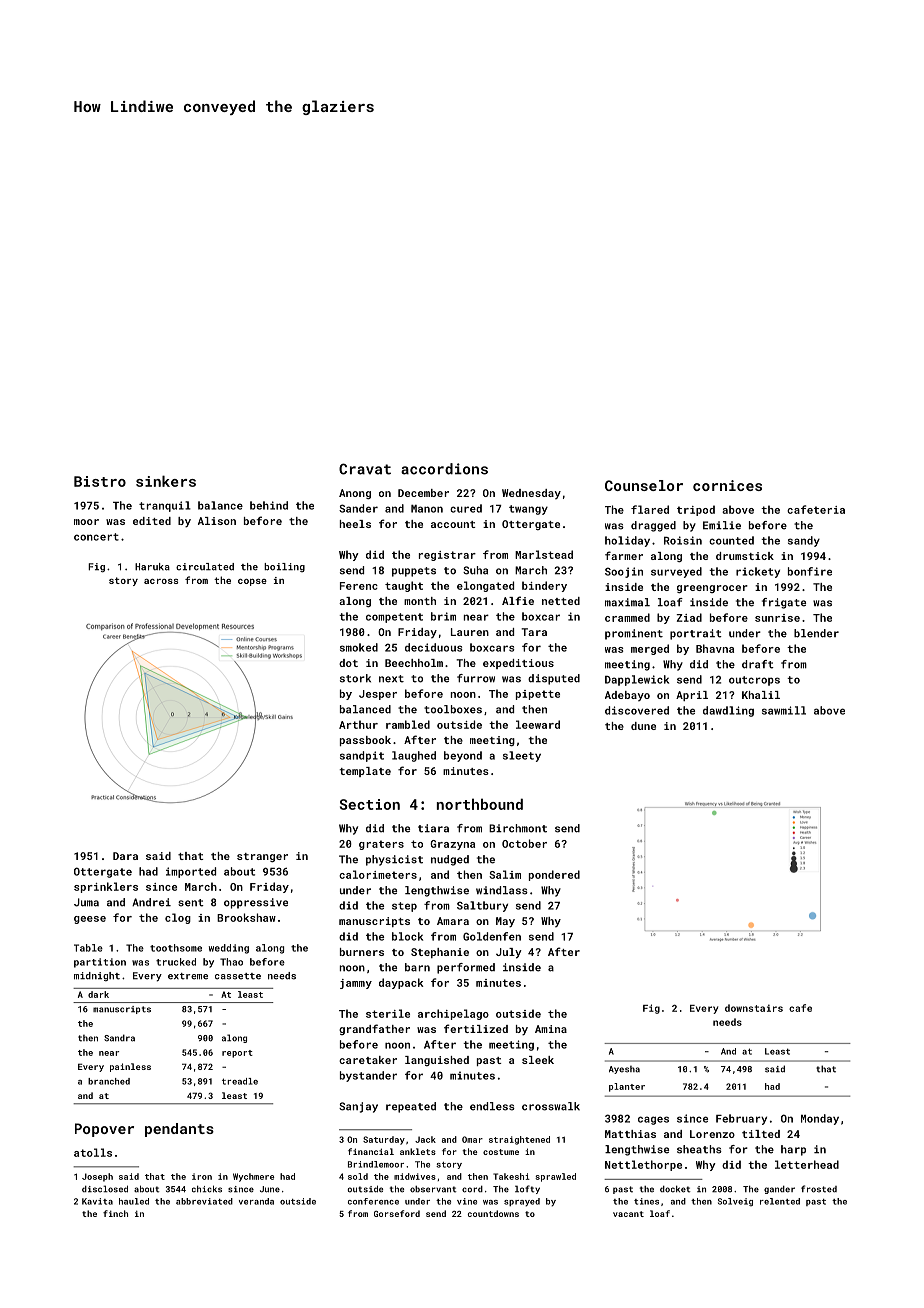 The image size is (924, 1308). I want to click on Gorseford, so click(397, 1213).
